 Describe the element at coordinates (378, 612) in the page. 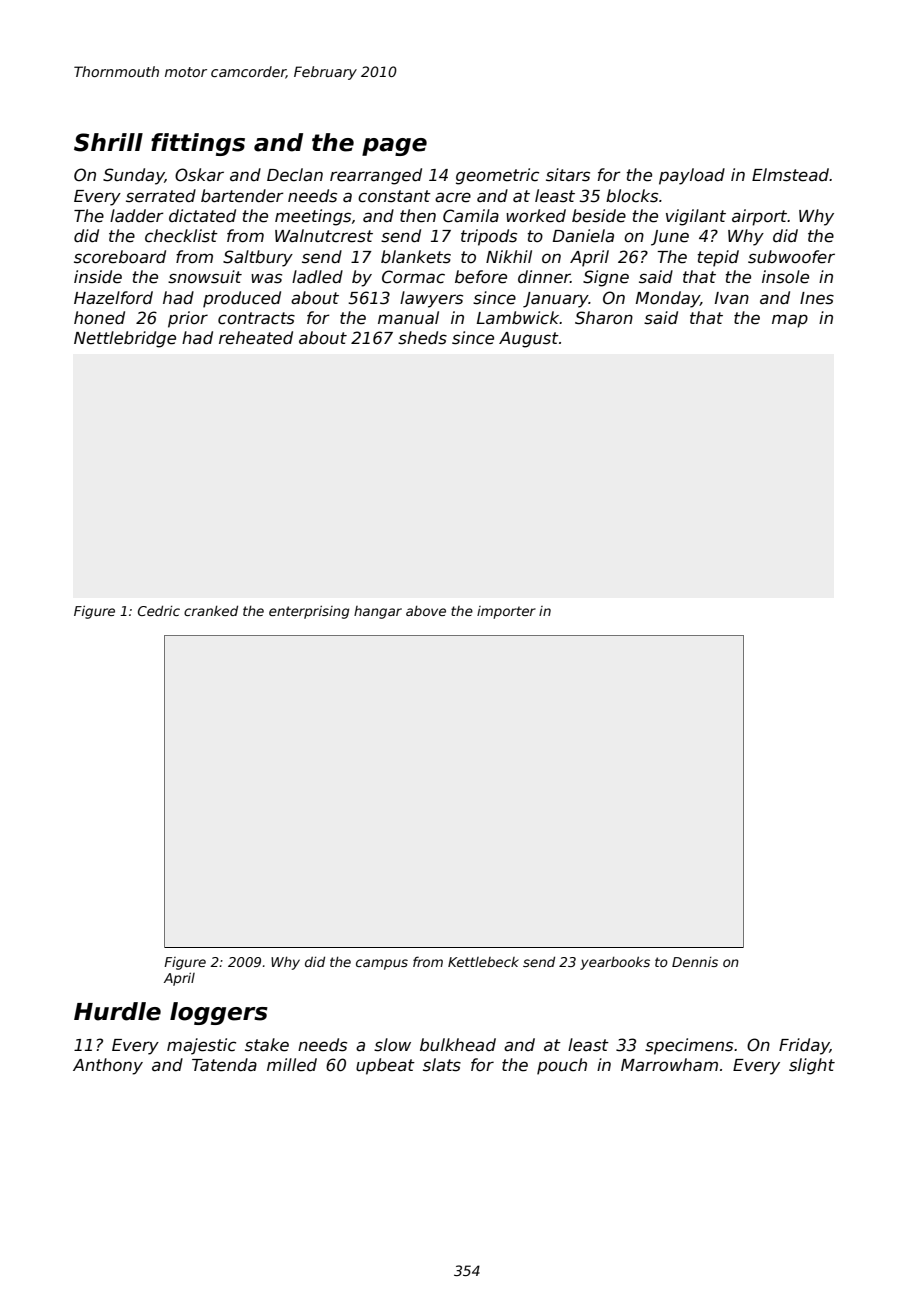

I see `hangar` at that location.
